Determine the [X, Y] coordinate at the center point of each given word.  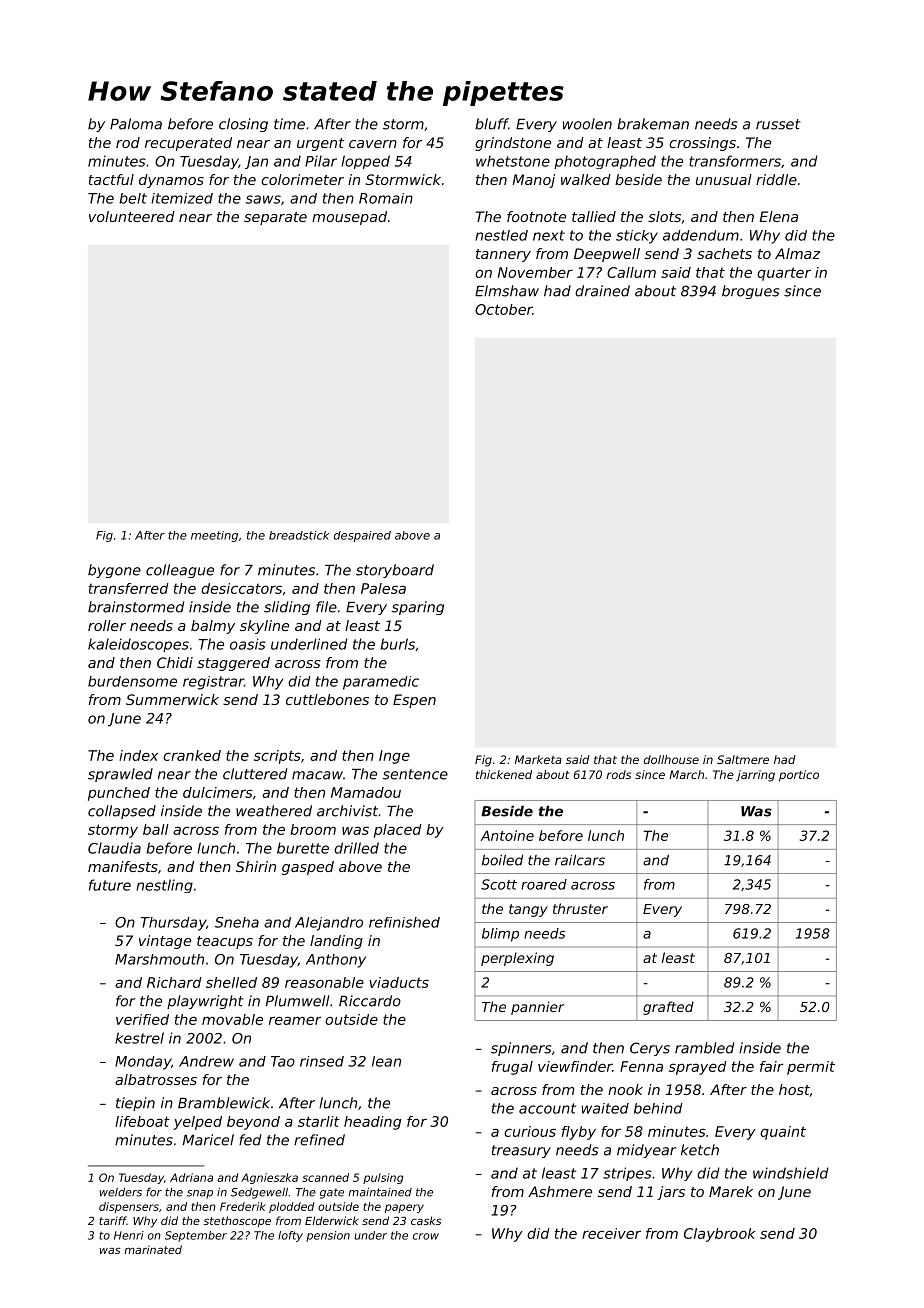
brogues [750, 292]
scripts [277, 757]
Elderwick [332, 1220]
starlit [319, 1121]
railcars [580, 860]
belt [133, 198]
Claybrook [720, 1235]
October [504, 309]
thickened [504, 774]
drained [602, 291]
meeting [214, 536]
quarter [784, 274]
